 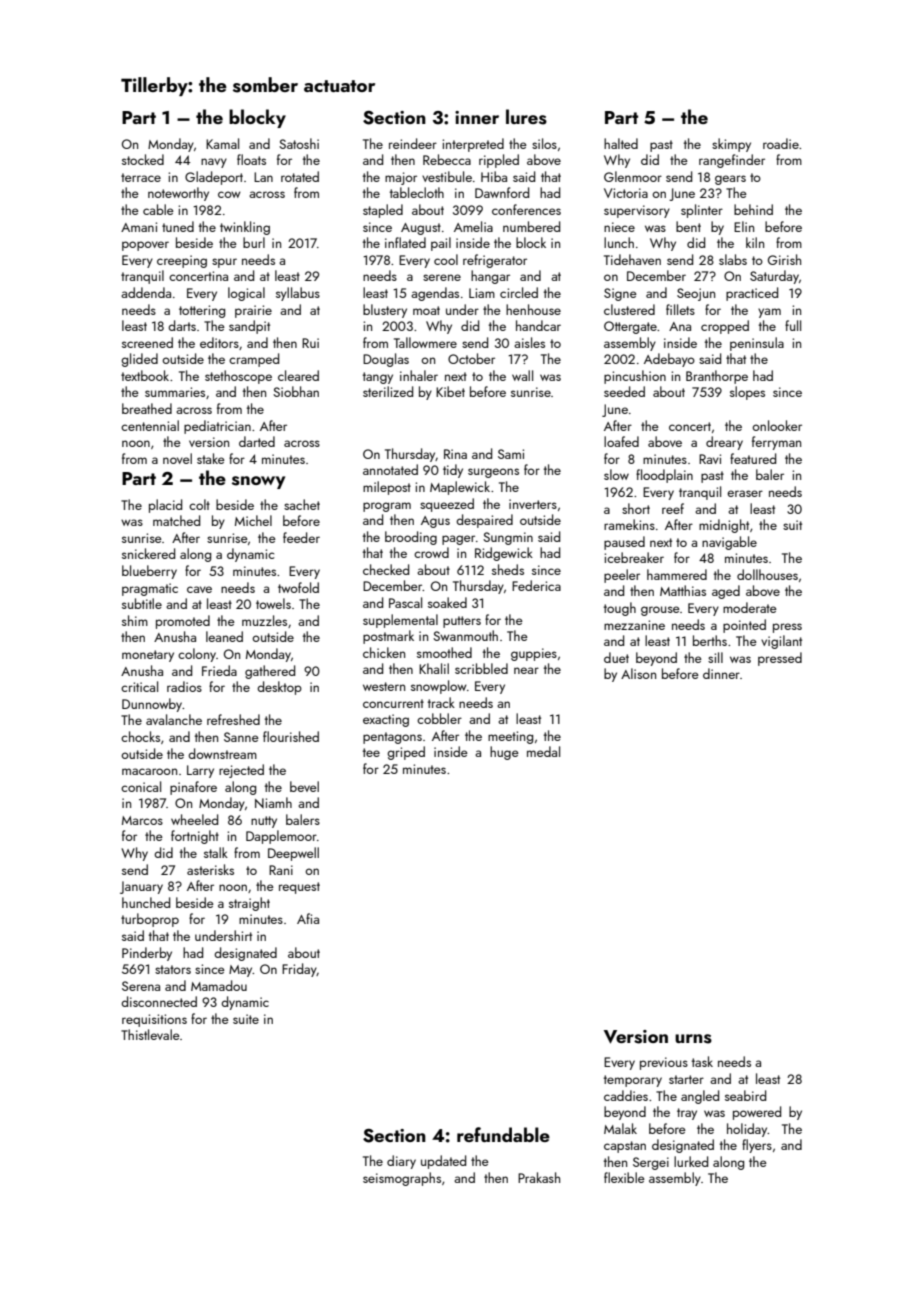 I want to click on handcar, so click(x=538, y=325).
